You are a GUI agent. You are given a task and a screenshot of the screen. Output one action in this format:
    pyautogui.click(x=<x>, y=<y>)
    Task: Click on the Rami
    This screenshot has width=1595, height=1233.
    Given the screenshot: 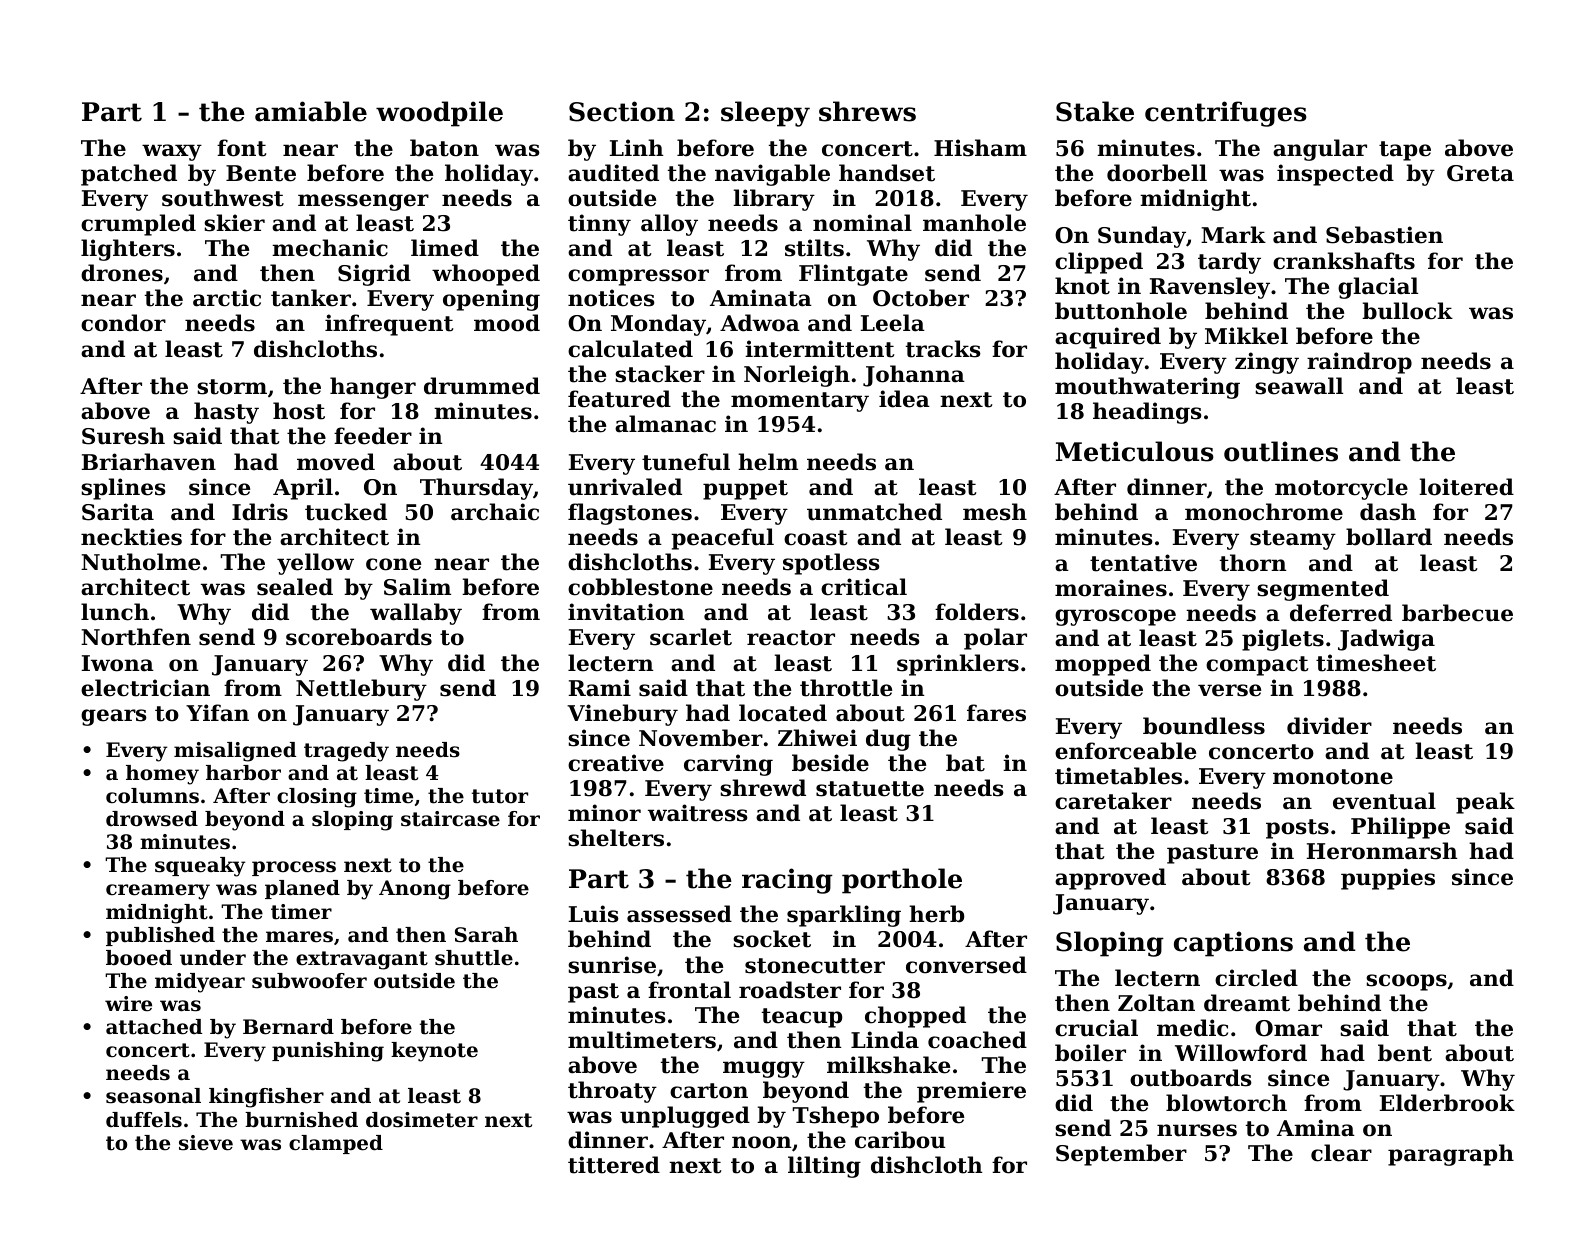 What is the action you would take?
    pyautogui.click(x=600, y=688)
